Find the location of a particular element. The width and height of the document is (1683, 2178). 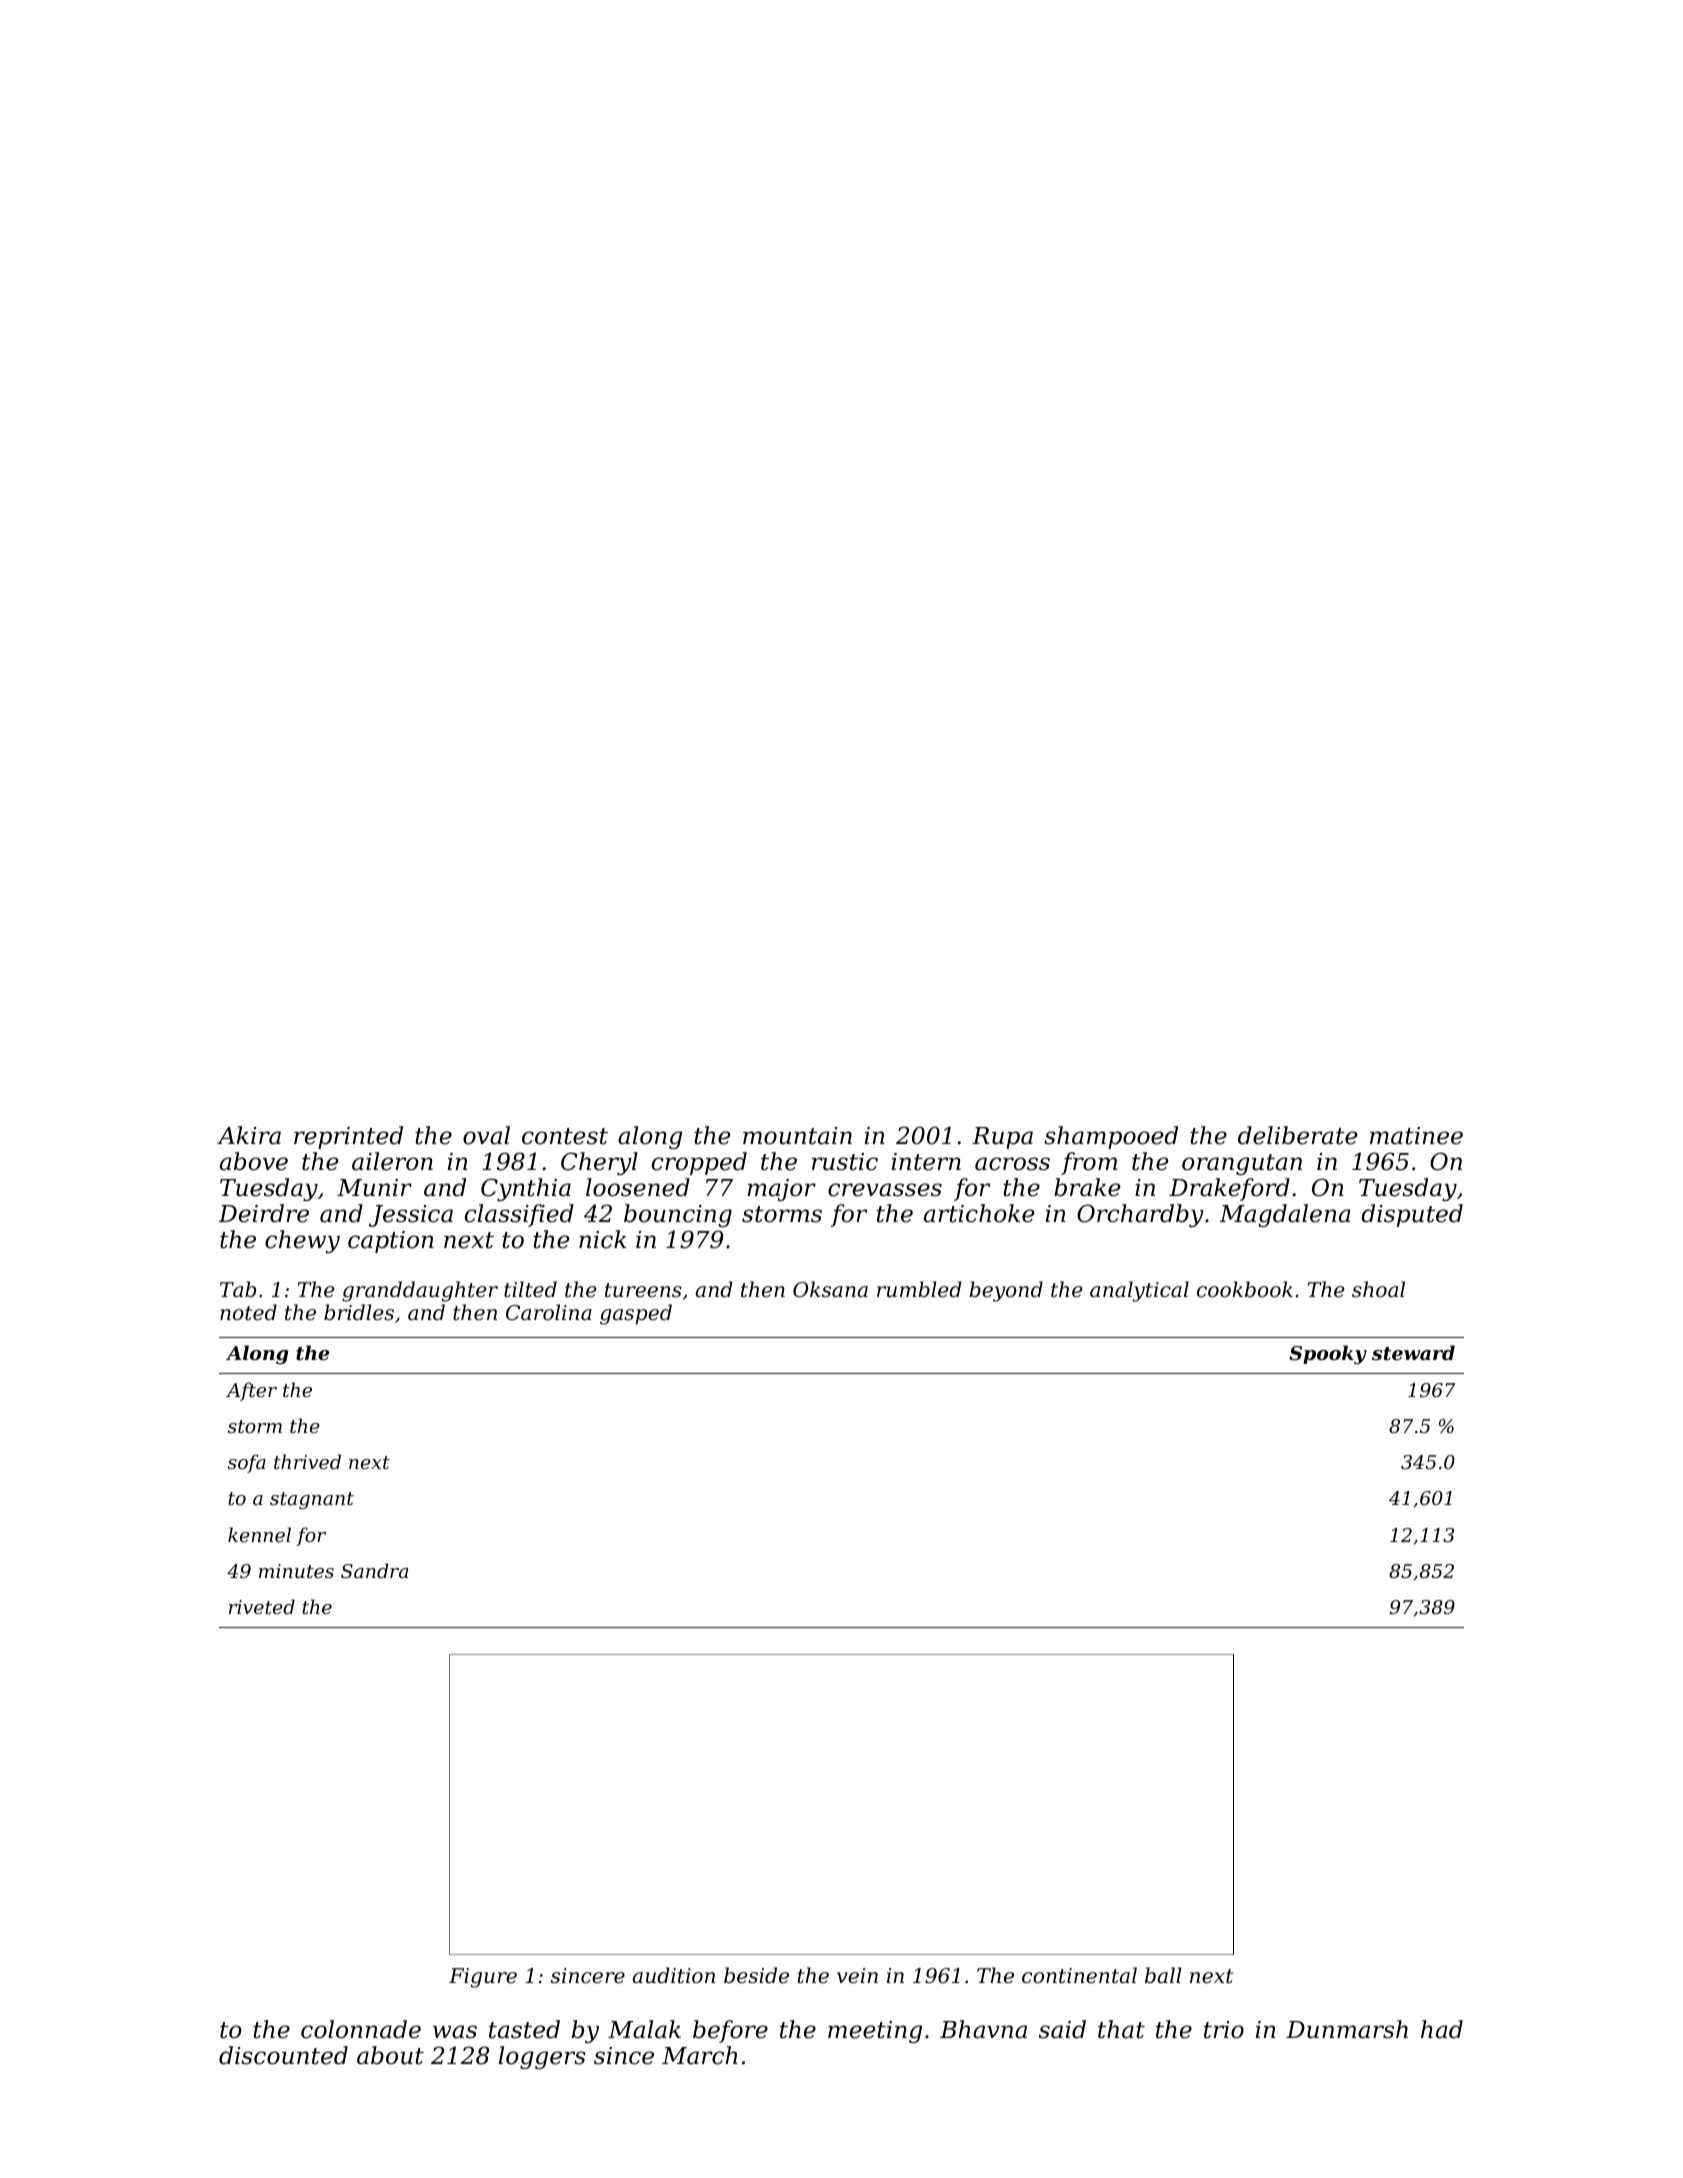

oval is located at coordinates (486, 1135).
